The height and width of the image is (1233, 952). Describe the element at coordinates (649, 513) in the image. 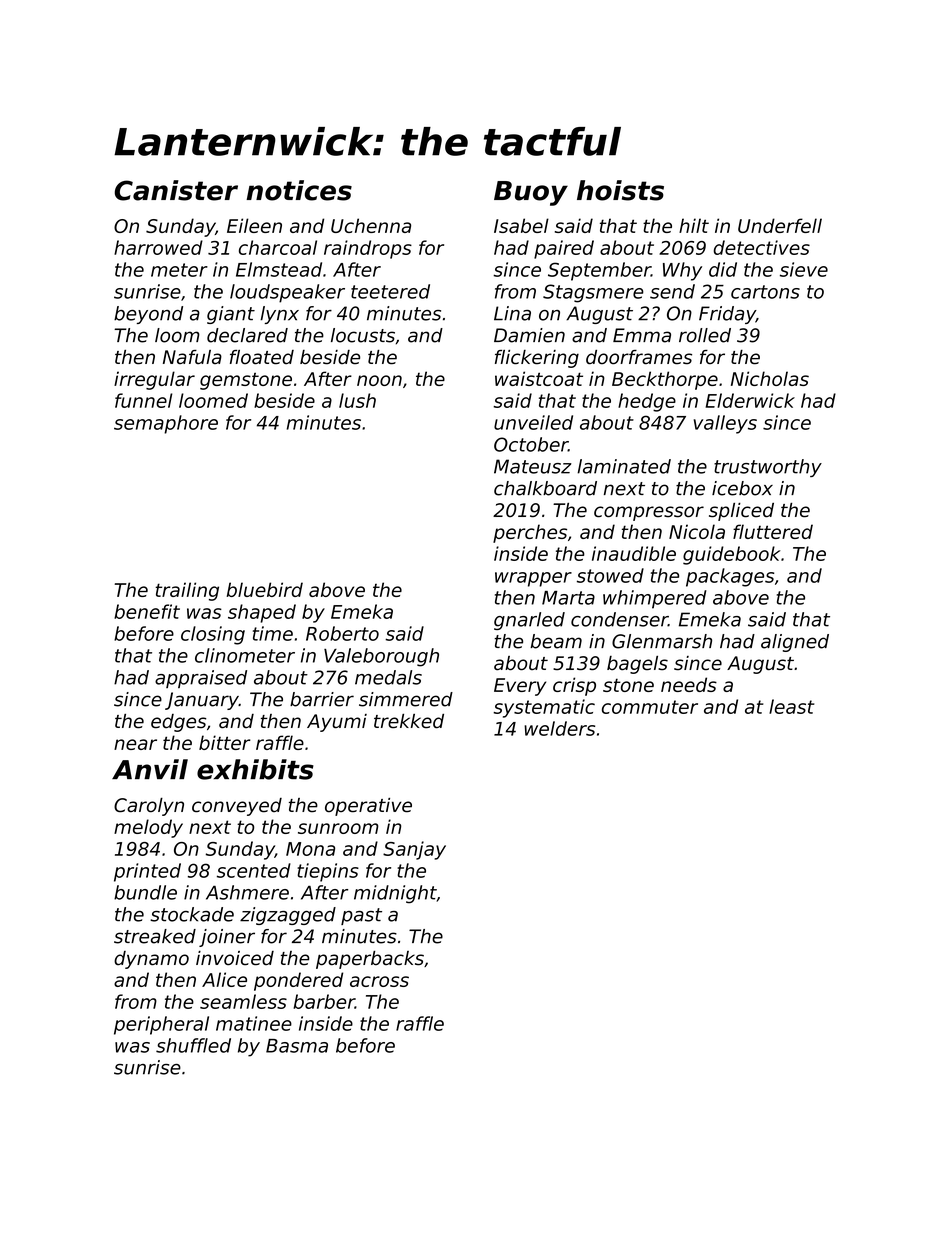

I see `compressor` at that location.
